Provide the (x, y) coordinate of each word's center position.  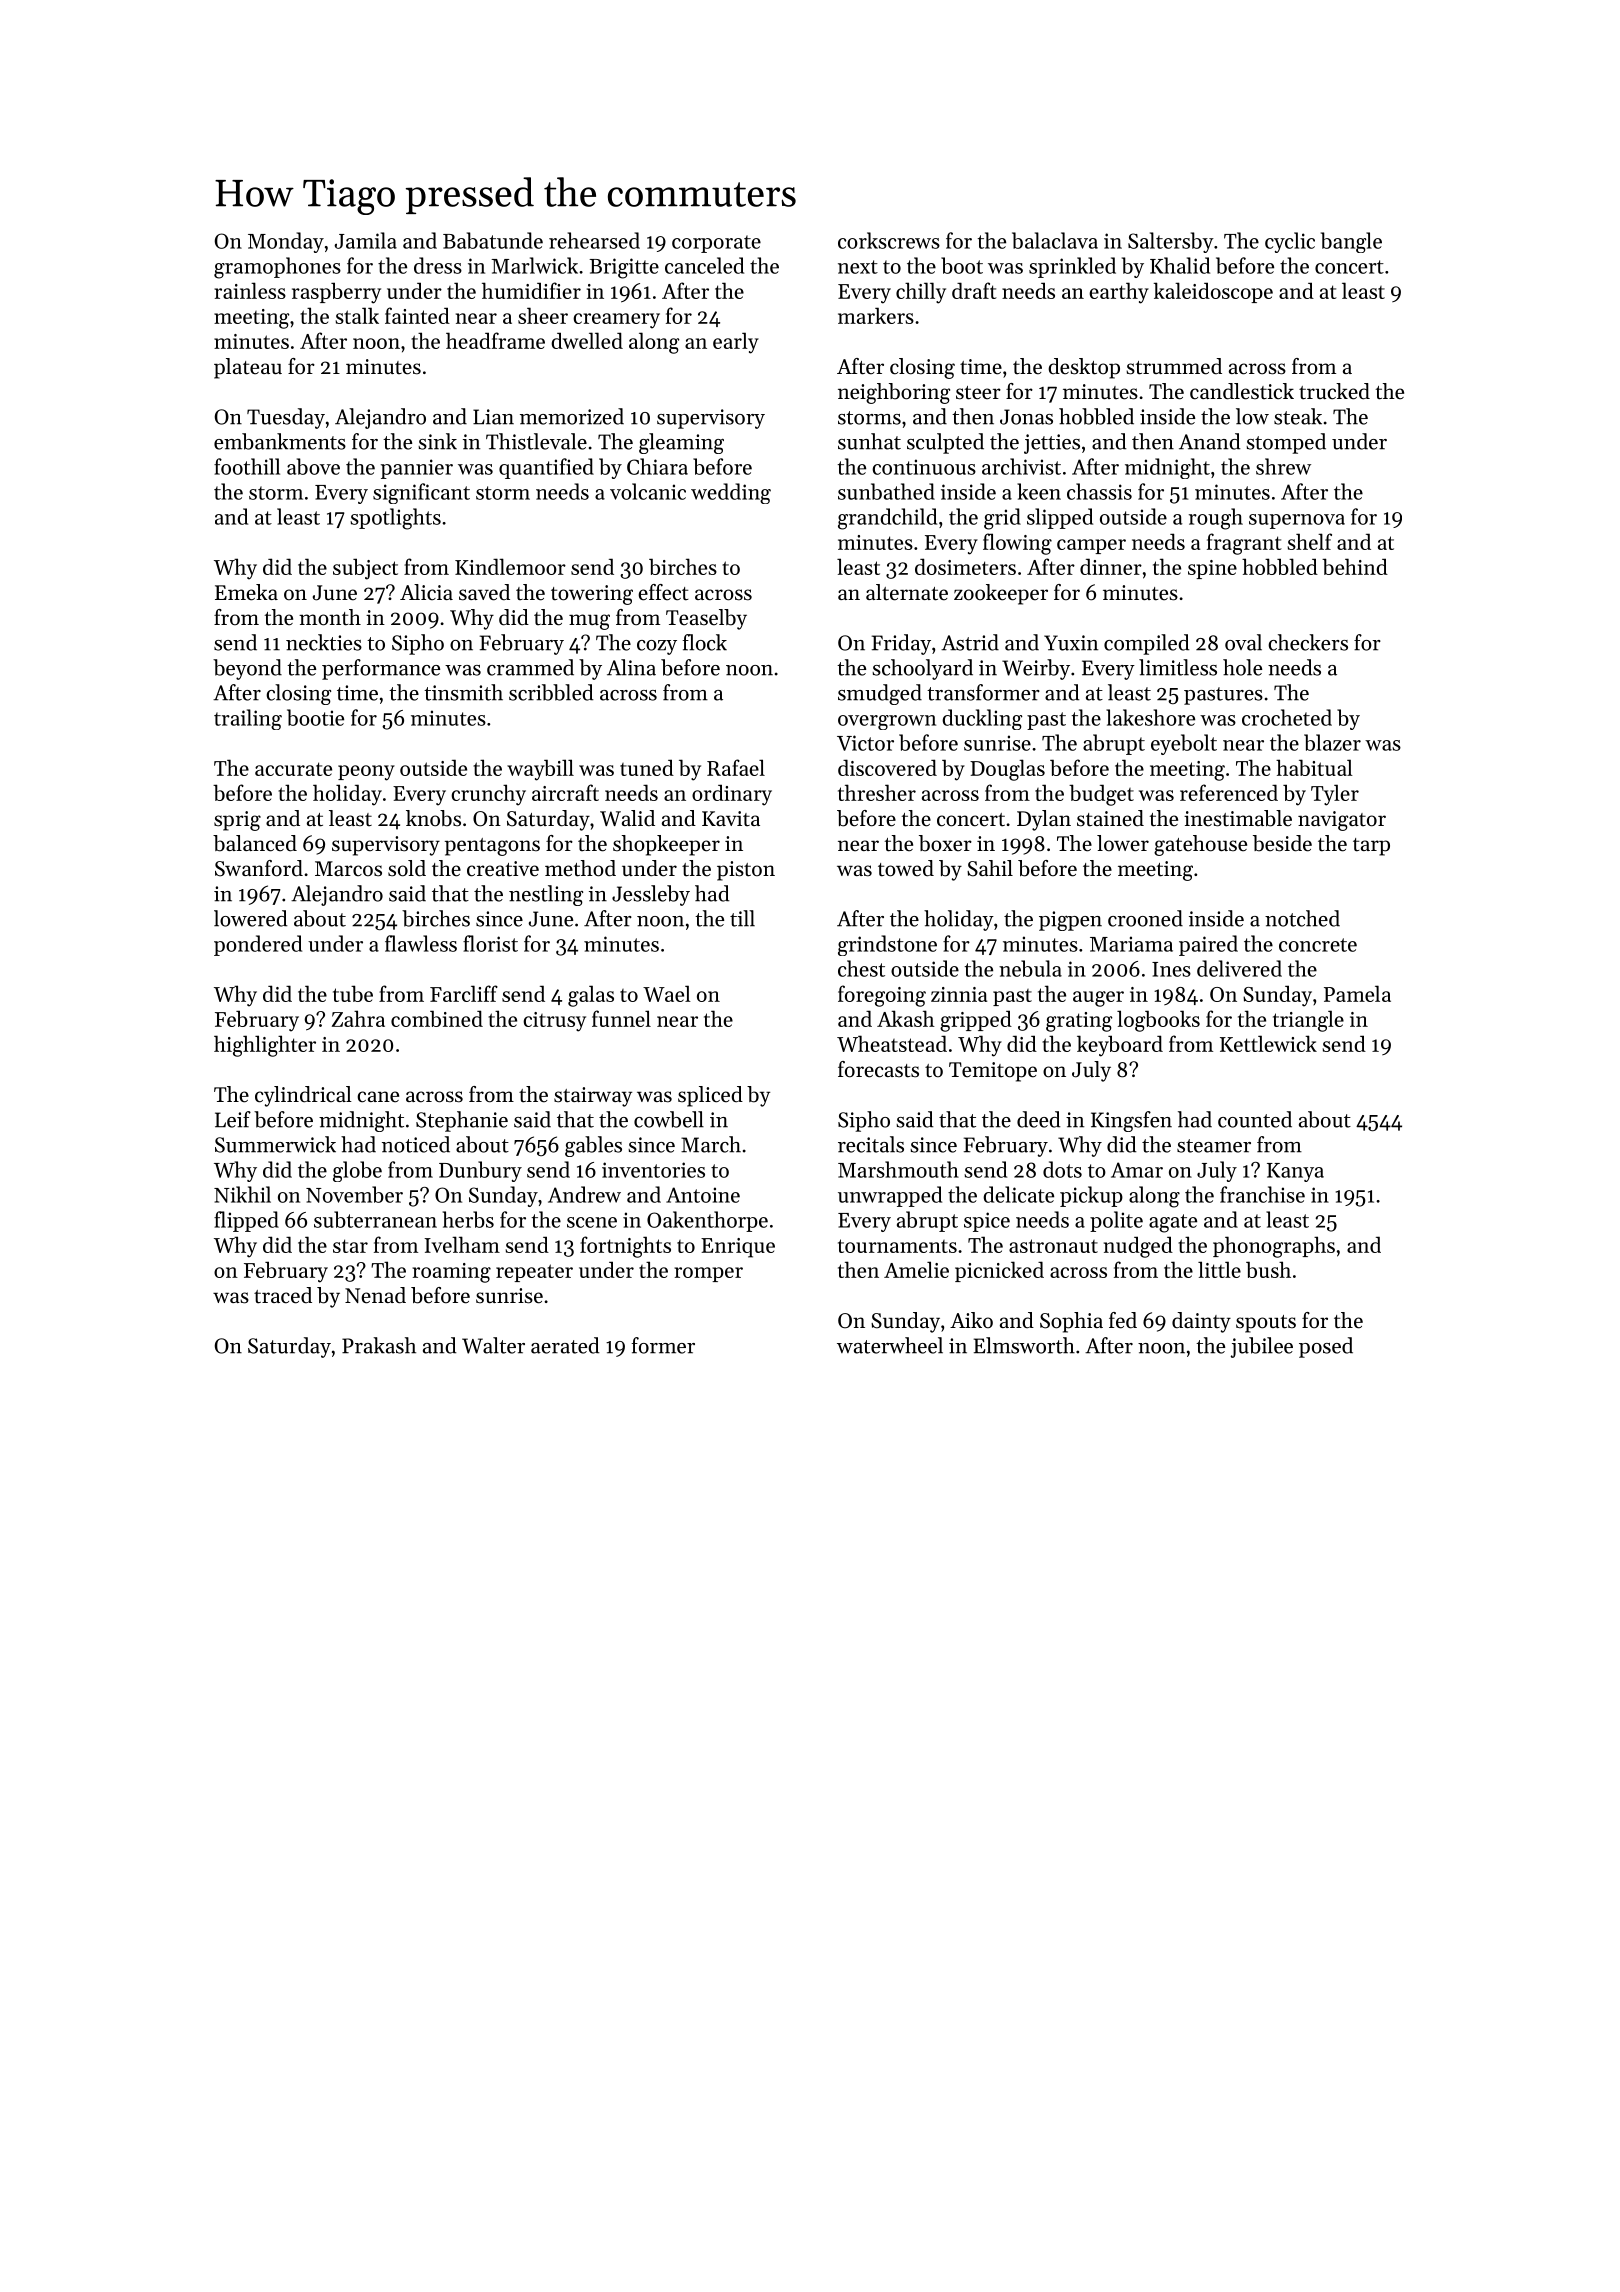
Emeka (246, 592)
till (742, 918)
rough (1216, 519)
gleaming (681, 443)
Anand (1210, 441)
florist (490, 943)
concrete (1318, 945)
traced (283, 1295)
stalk (357, 315)
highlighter (265, 1046)
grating (1079, 1022)
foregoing (882, 996)
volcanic (648, 491)
